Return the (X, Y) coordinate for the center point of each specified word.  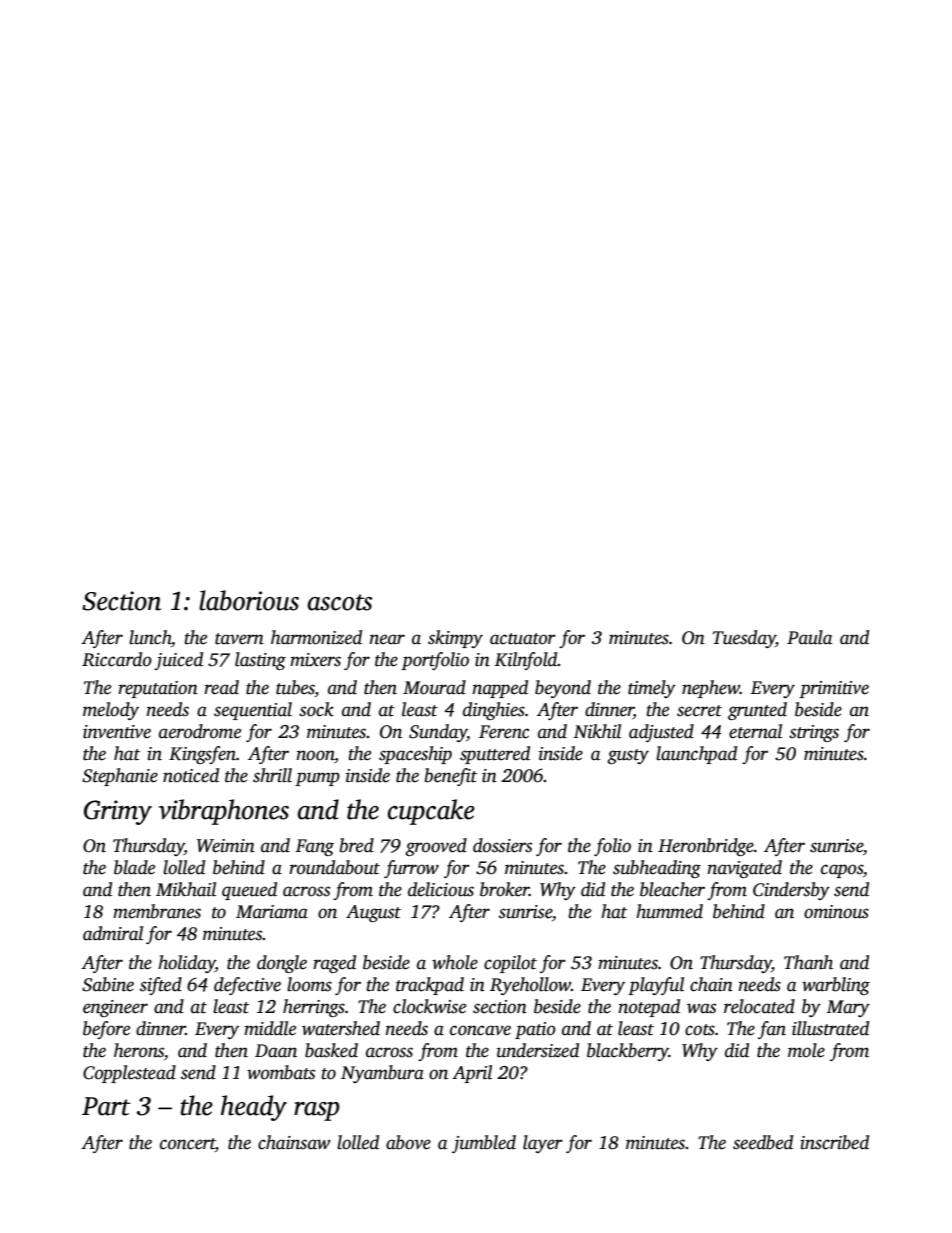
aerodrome (200, 731)
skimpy (455, 639)
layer (543, 1144)
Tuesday (744, 639)
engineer (115, 1008)
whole (455, 962)
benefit (451, 777)
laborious (249, 600)
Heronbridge (706, 847)
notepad (649, 1008)
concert (188, 1144)
